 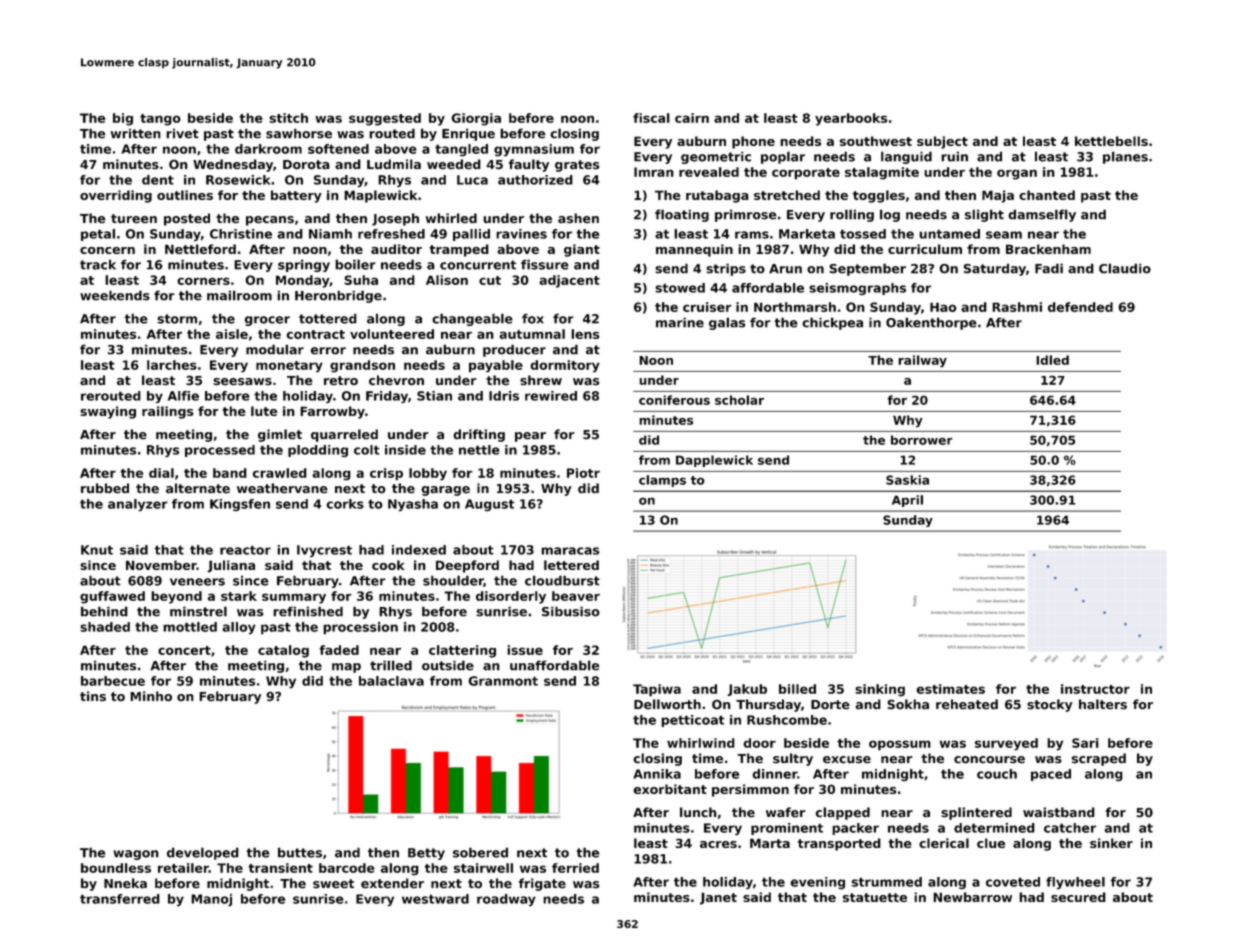 What do you see at coordinates (93, 696) in the screenshot?
I see `tins` at bounding box center [93, 696].
